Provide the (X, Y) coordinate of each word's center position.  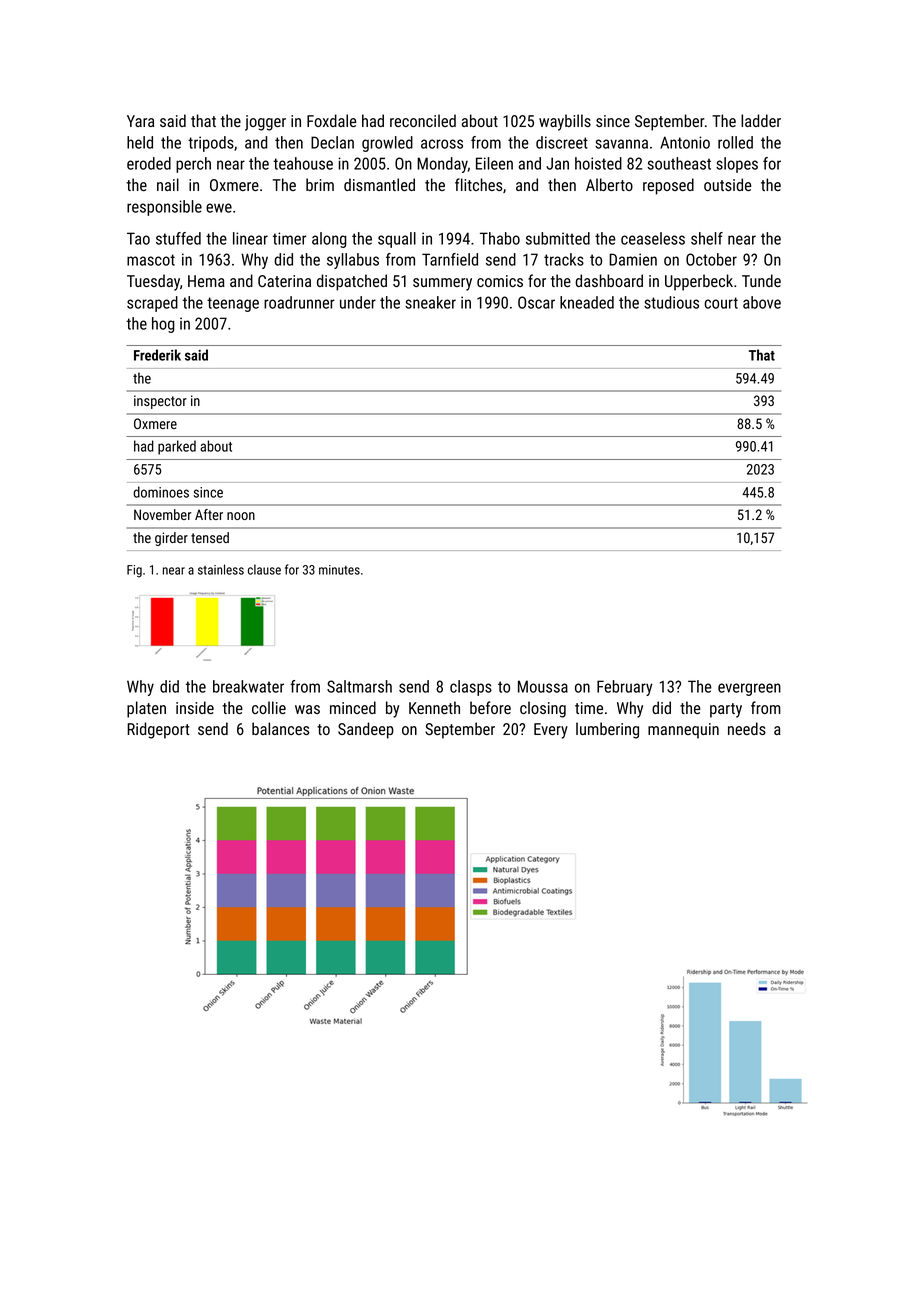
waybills (565, 122)
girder (171, 539)
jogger (265, 123)
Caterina (284, 281)
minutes (339, 570)
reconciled (423, 120)
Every (551, 731)
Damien (633, 259)
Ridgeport (158, 730)
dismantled (379, 184)
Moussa (543, 686)
